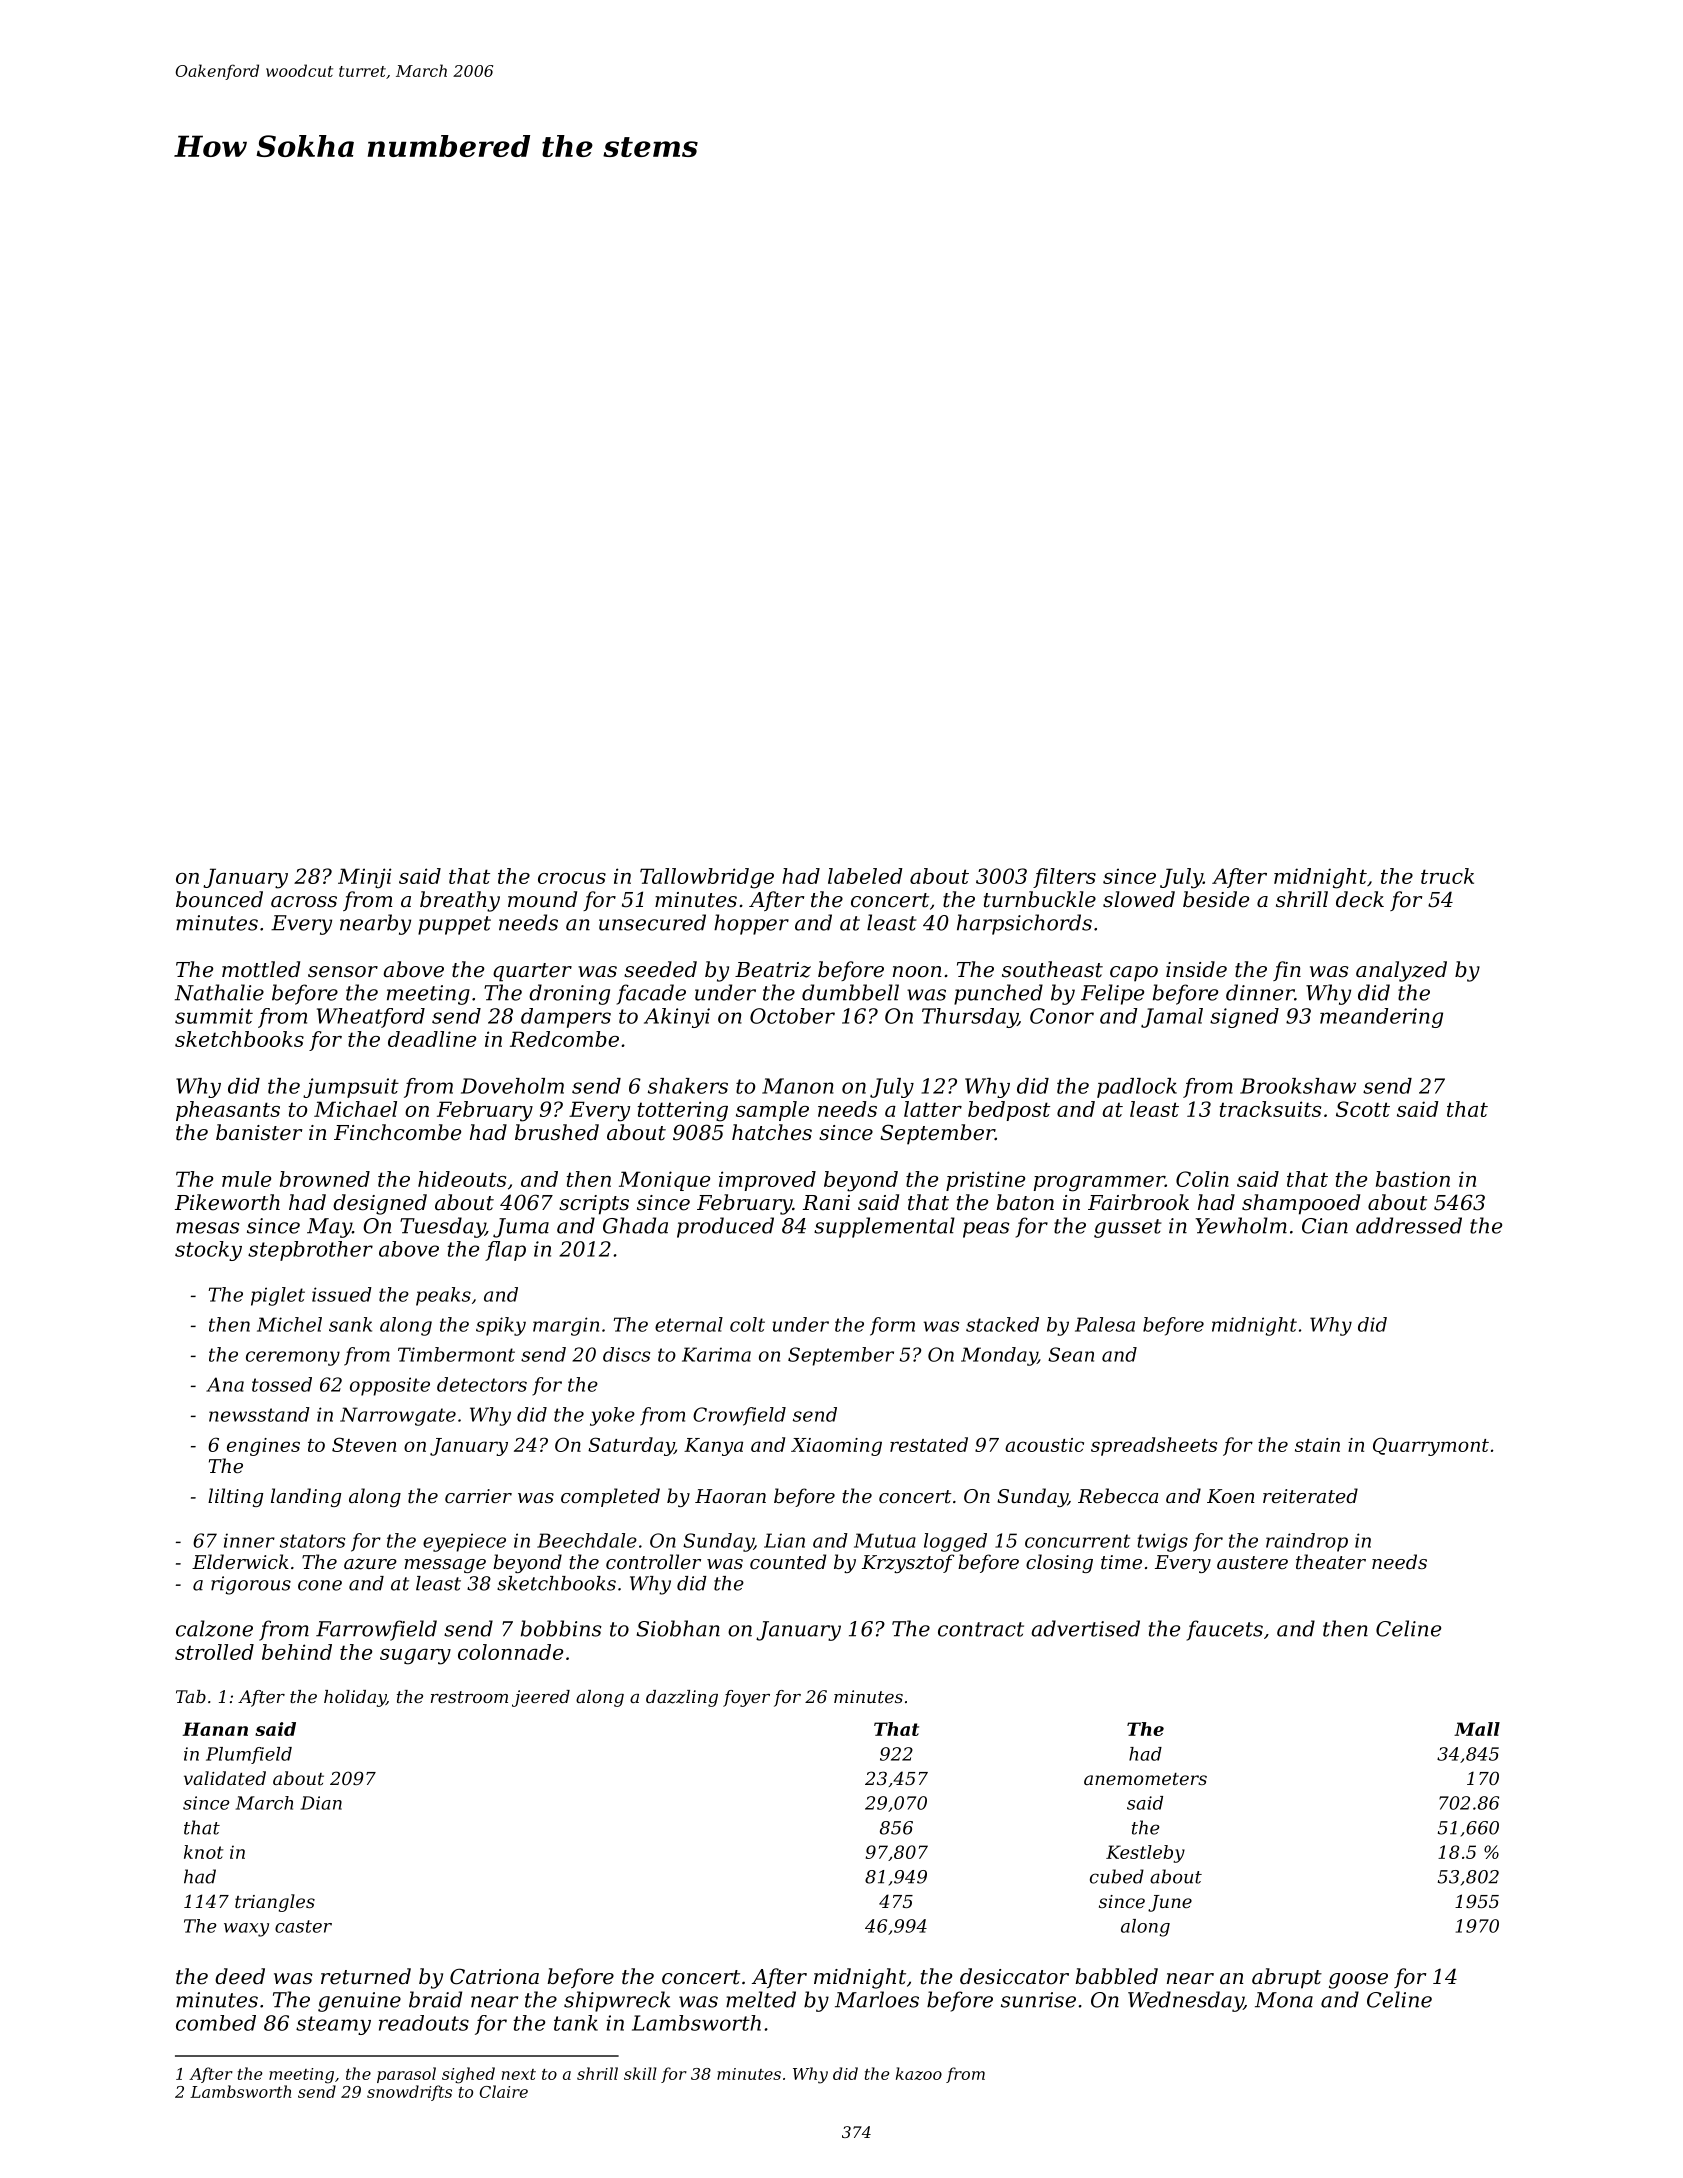 The image size is (1683, 2178). What do you see at coordinates (1447, 876) in the image?
I see `truck` at bounding box center [1447, 876].
